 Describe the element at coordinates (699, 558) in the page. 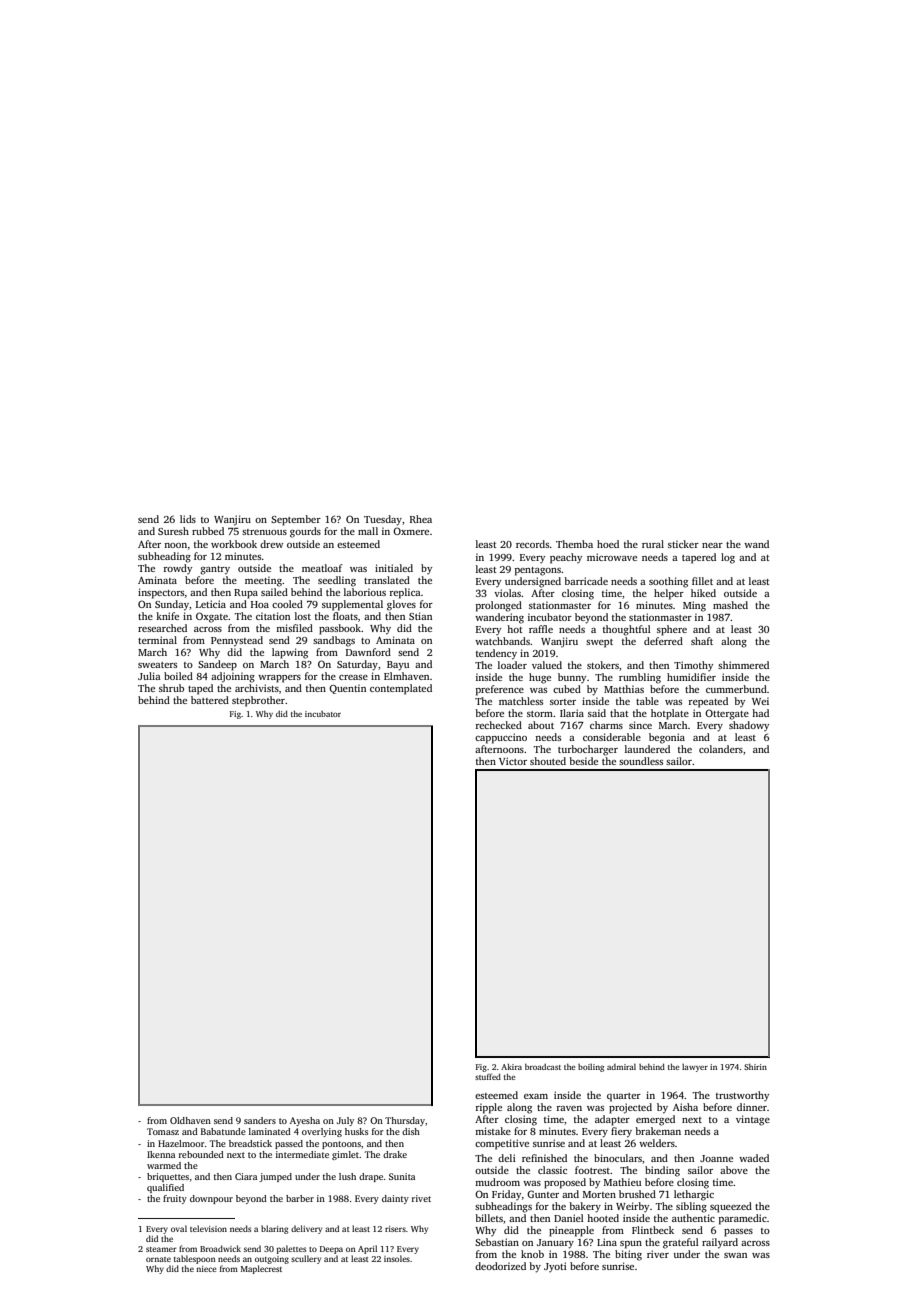

I see `tapered` at that location.
